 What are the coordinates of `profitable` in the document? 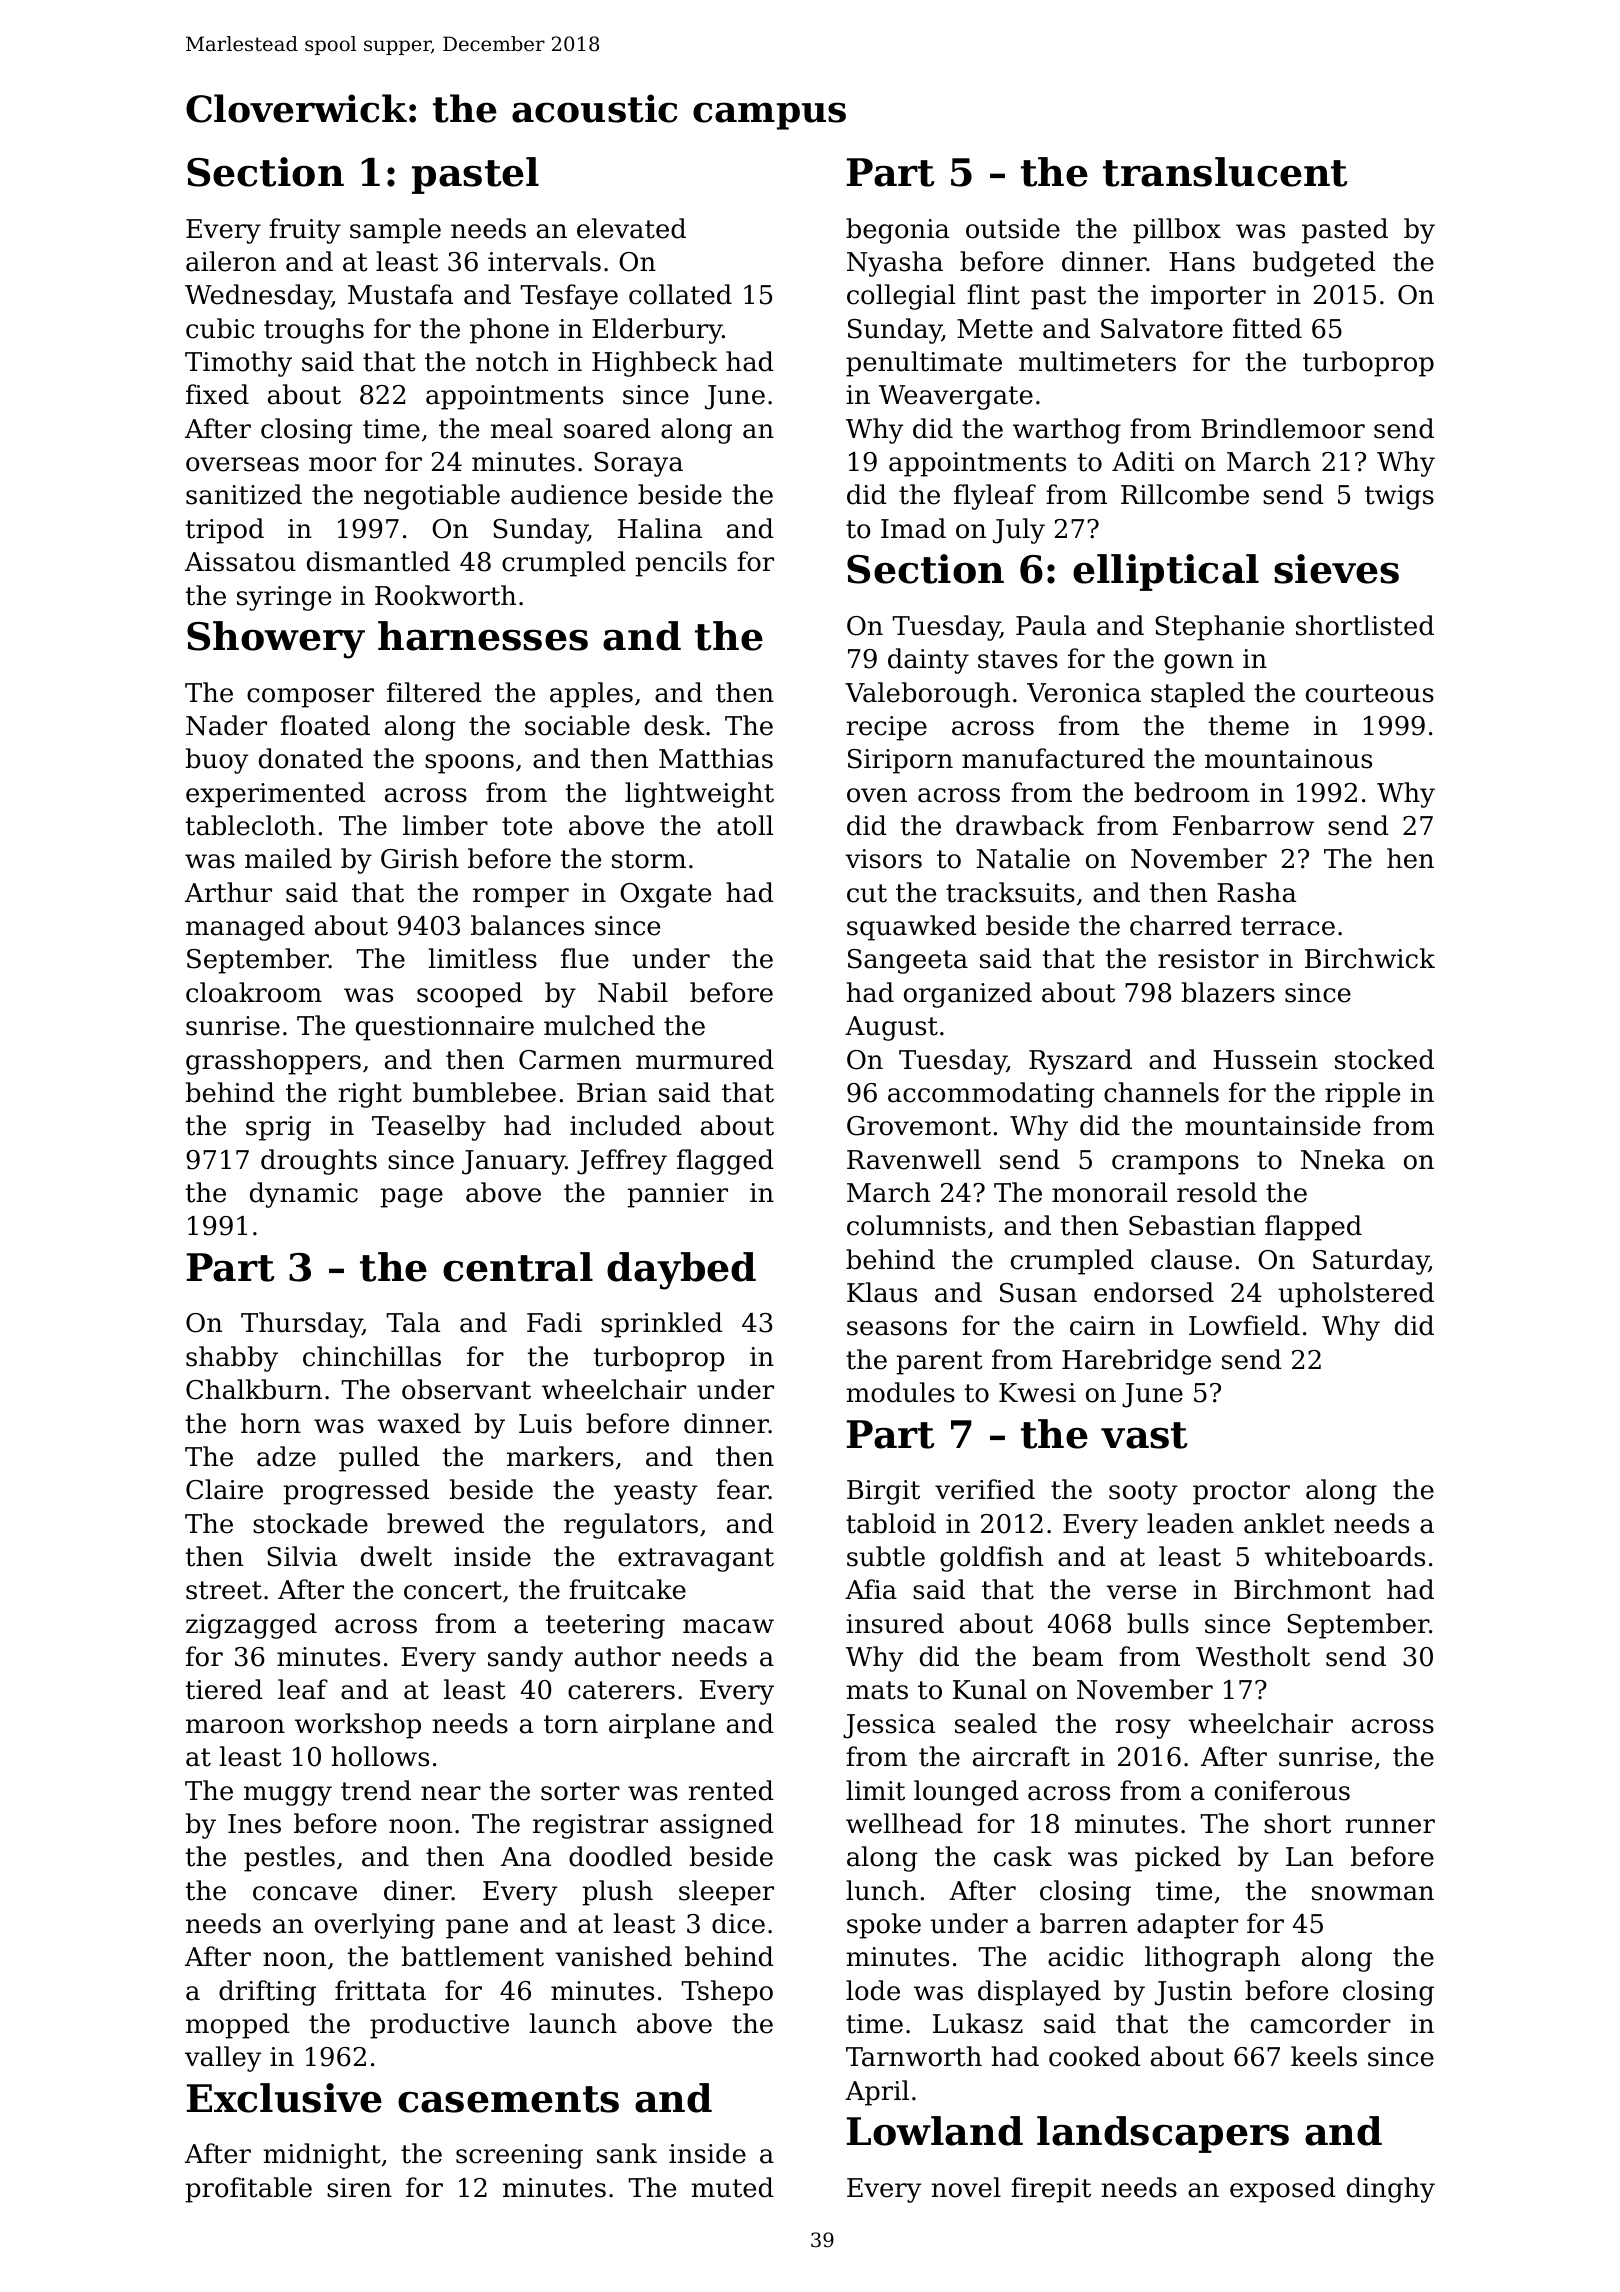 It's located at (249, 2190).
